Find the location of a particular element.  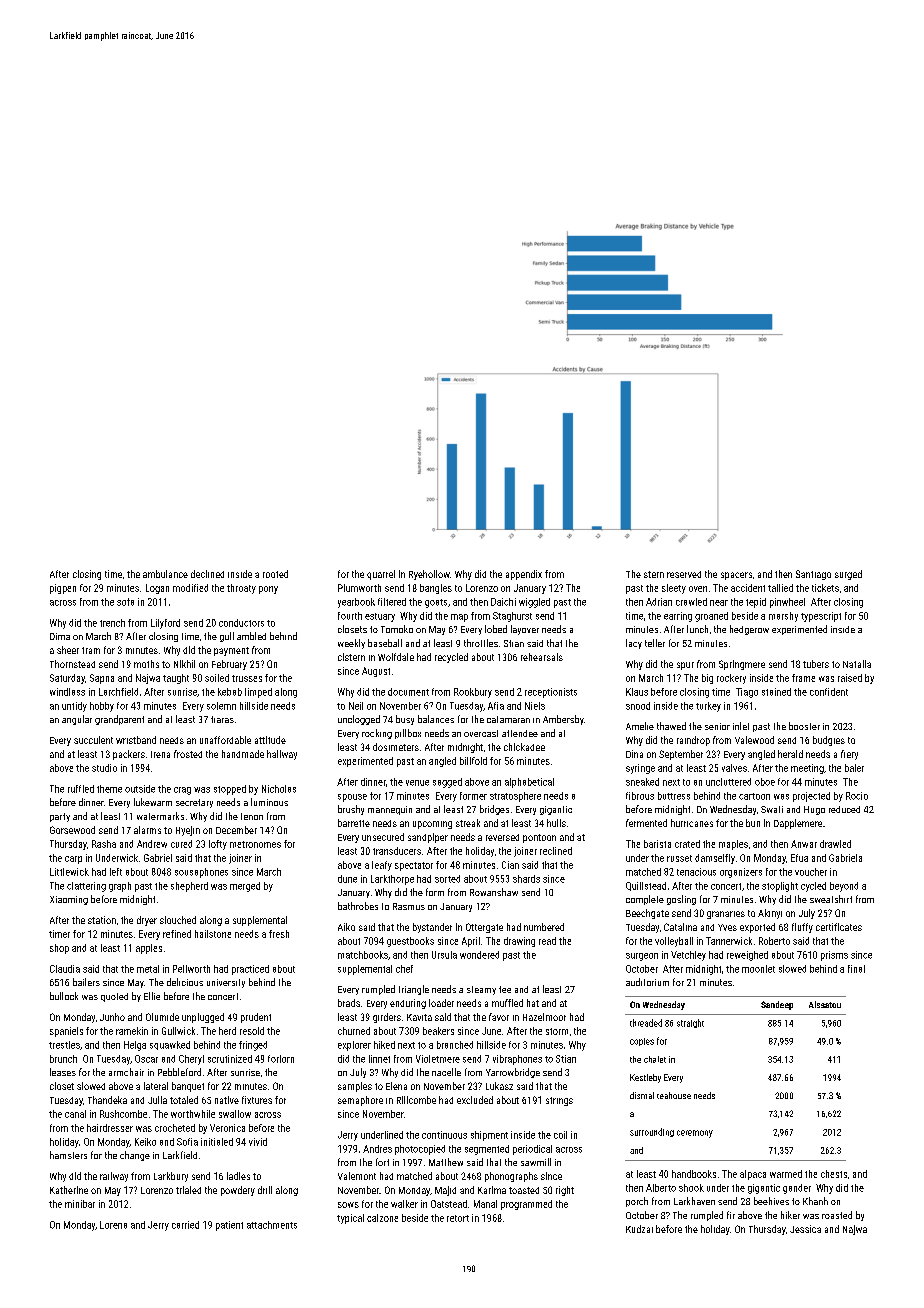

fourth is located at coordinates (350, 616).
